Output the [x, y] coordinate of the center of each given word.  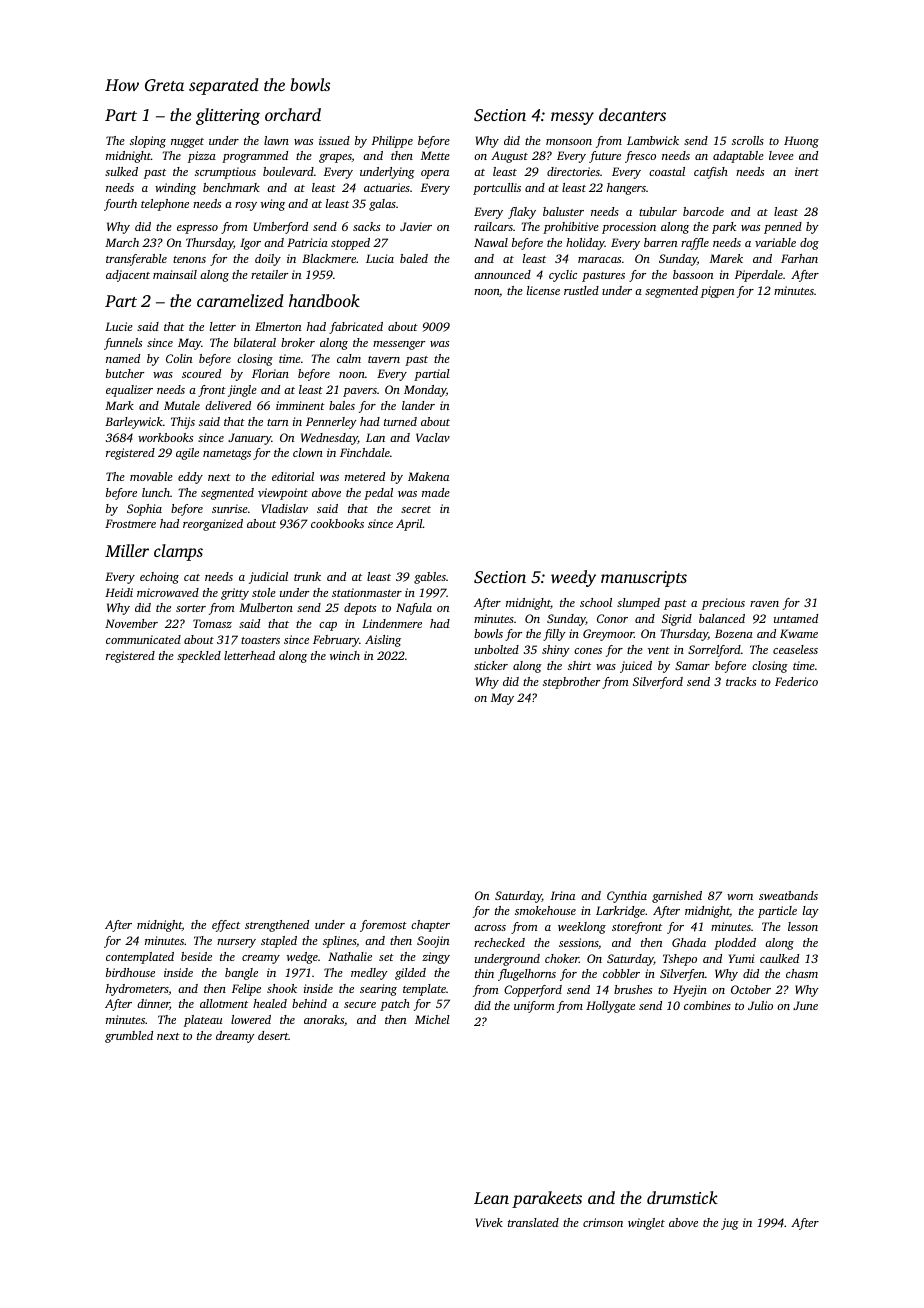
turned [400, 421]
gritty [235, 594]
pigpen [717, 292]
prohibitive [571, 228]
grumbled [129, 1037]
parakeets [547, 1199]
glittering [228, 116]
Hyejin [690, 991]
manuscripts [644, 579]
